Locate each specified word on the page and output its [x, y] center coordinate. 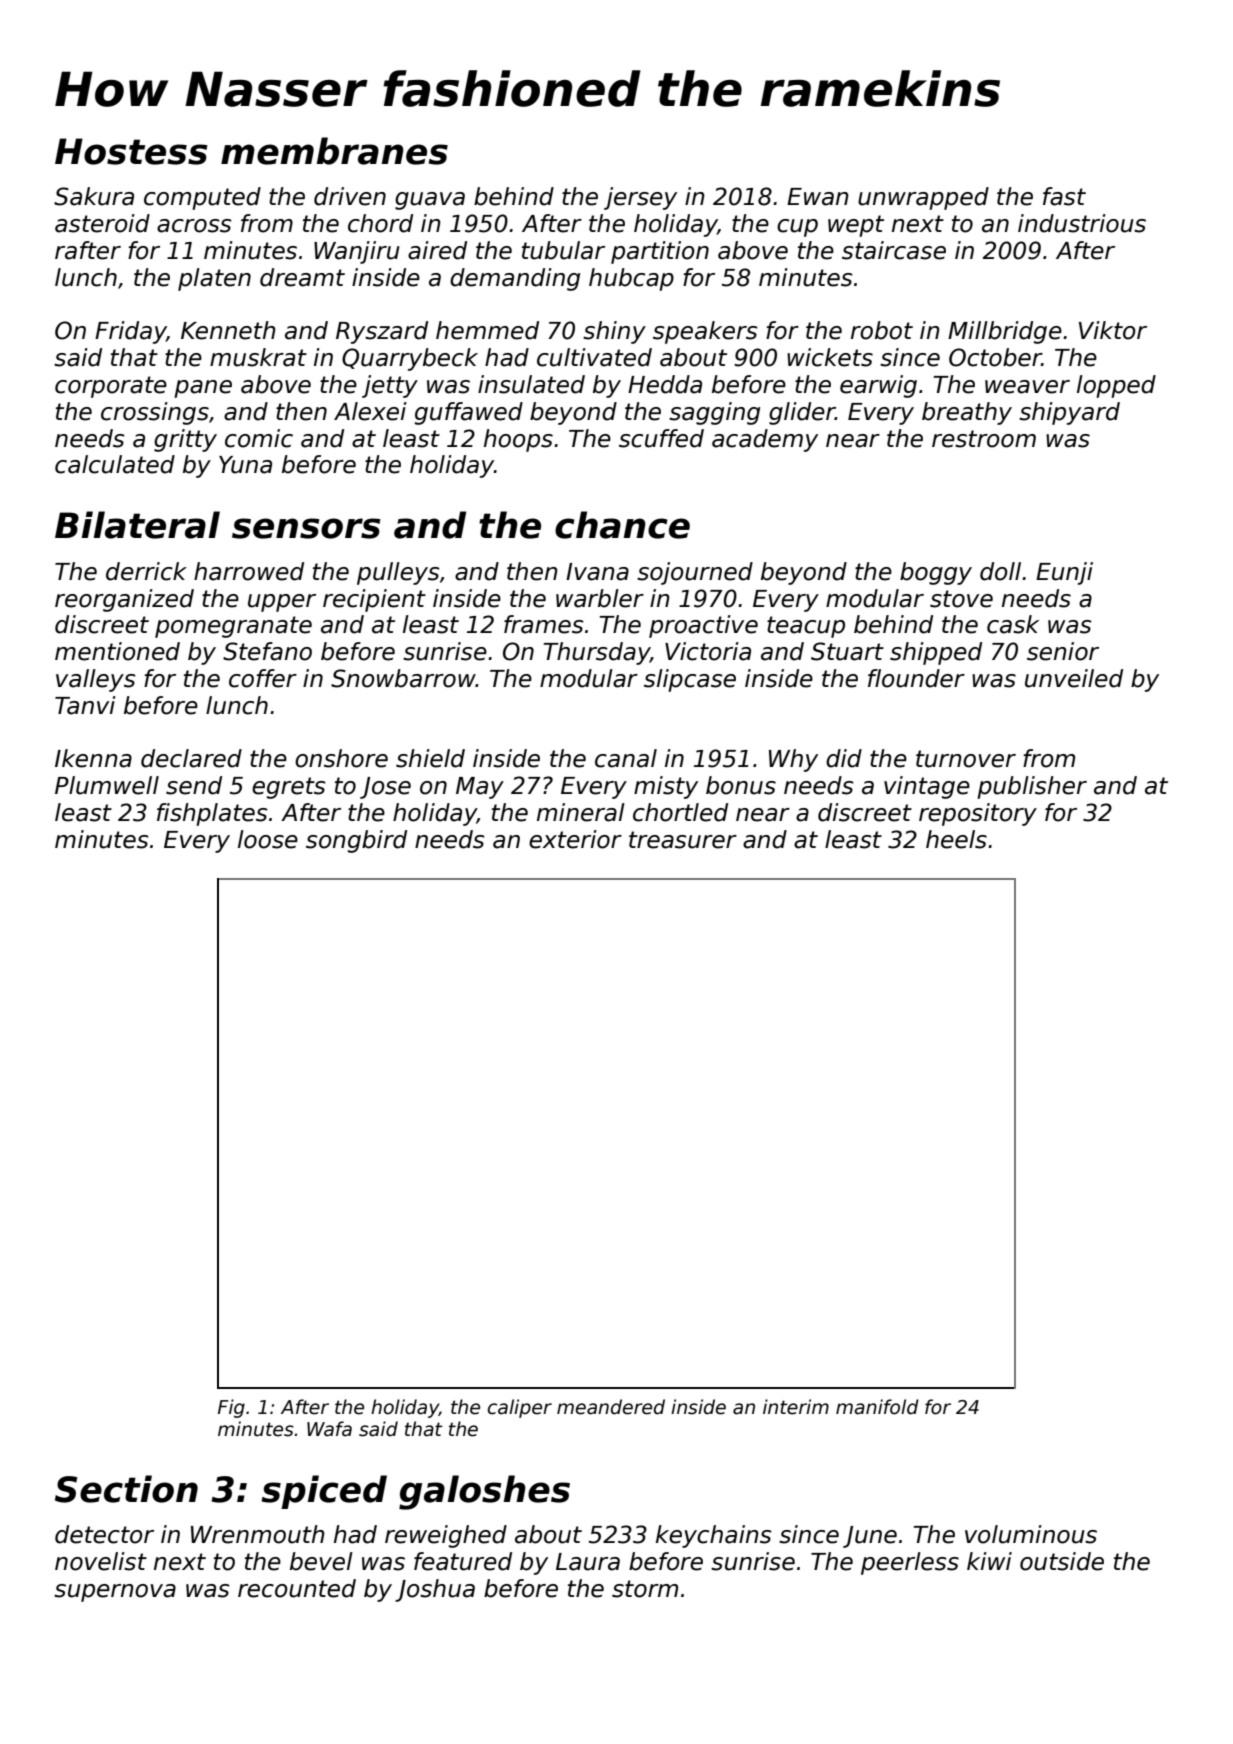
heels [956, 839]
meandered [611, 1407]
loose [268, 839]
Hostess [131, 151]
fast [1064, 196]
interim [796, 1407]
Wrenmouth [258, 1534]
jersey [640, 198]
